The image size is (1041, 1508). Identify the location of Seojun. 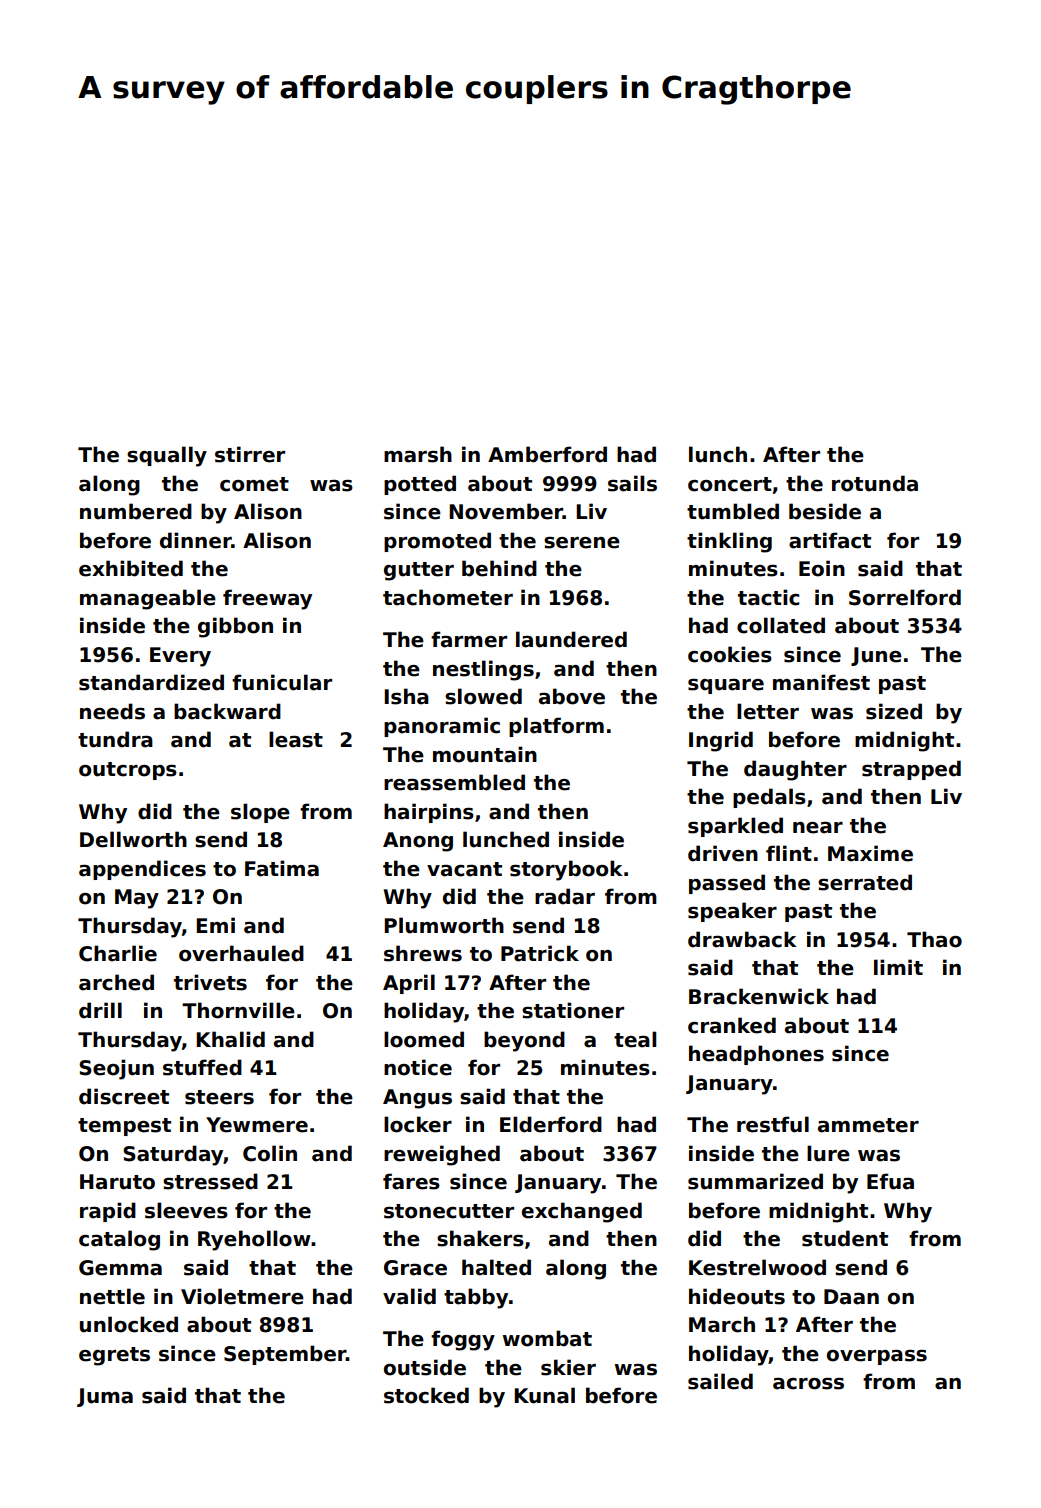
(116, 1069).
